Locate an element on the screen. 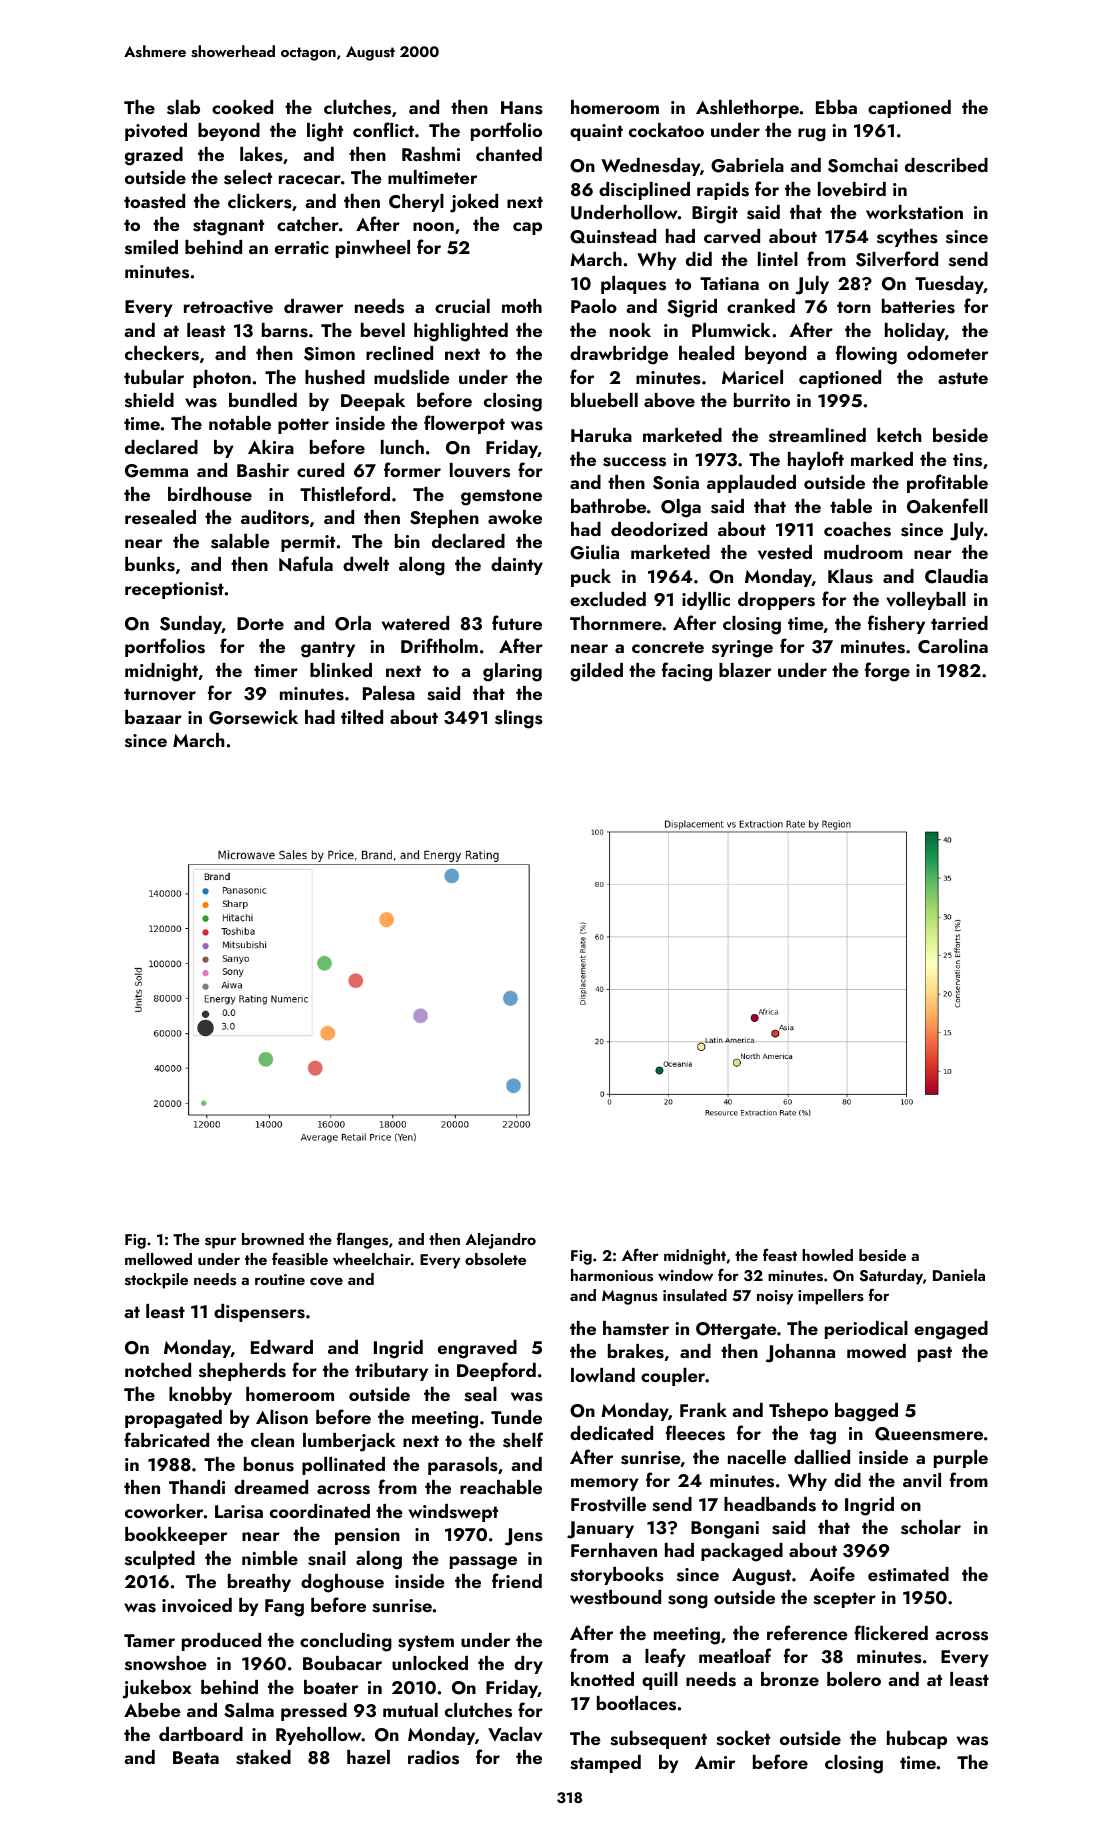  Ashlethorpe is located at coordinates (747, 109).
